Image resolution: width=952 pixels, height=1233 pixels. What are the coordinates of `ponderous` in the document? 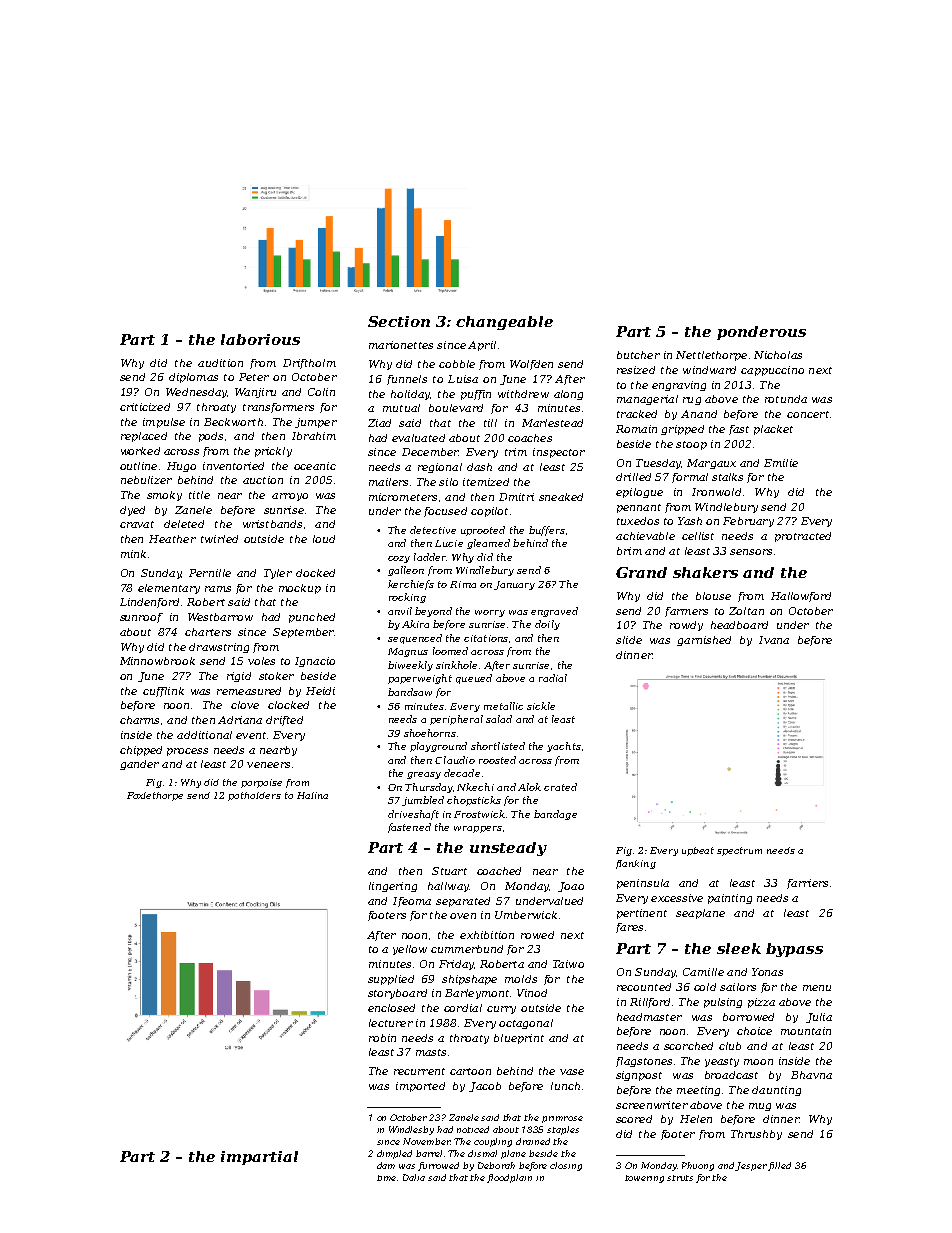 It's located at (761, 333).
